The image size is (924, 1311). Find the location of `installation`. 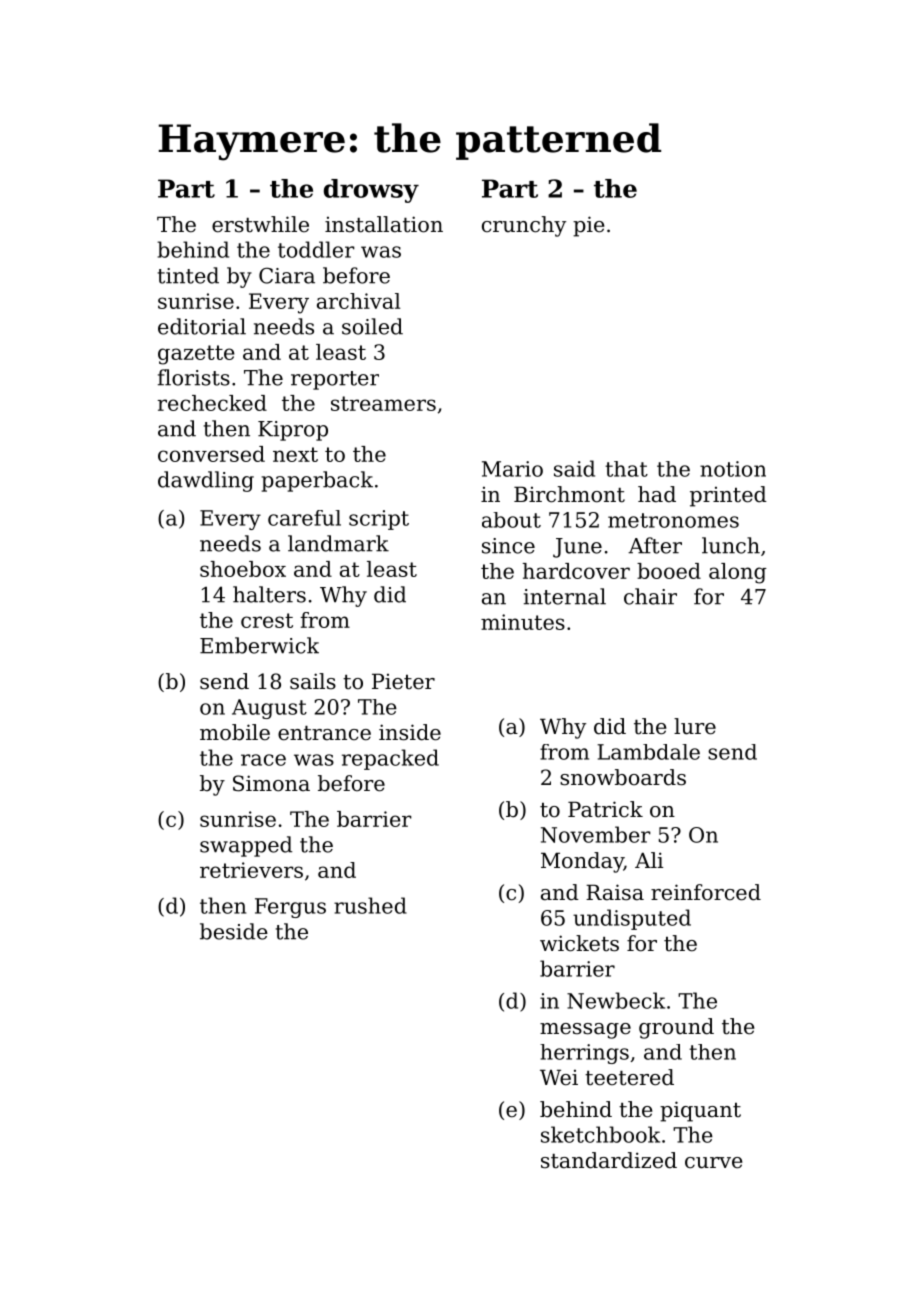

installation is located at coordinates (384, 224).
